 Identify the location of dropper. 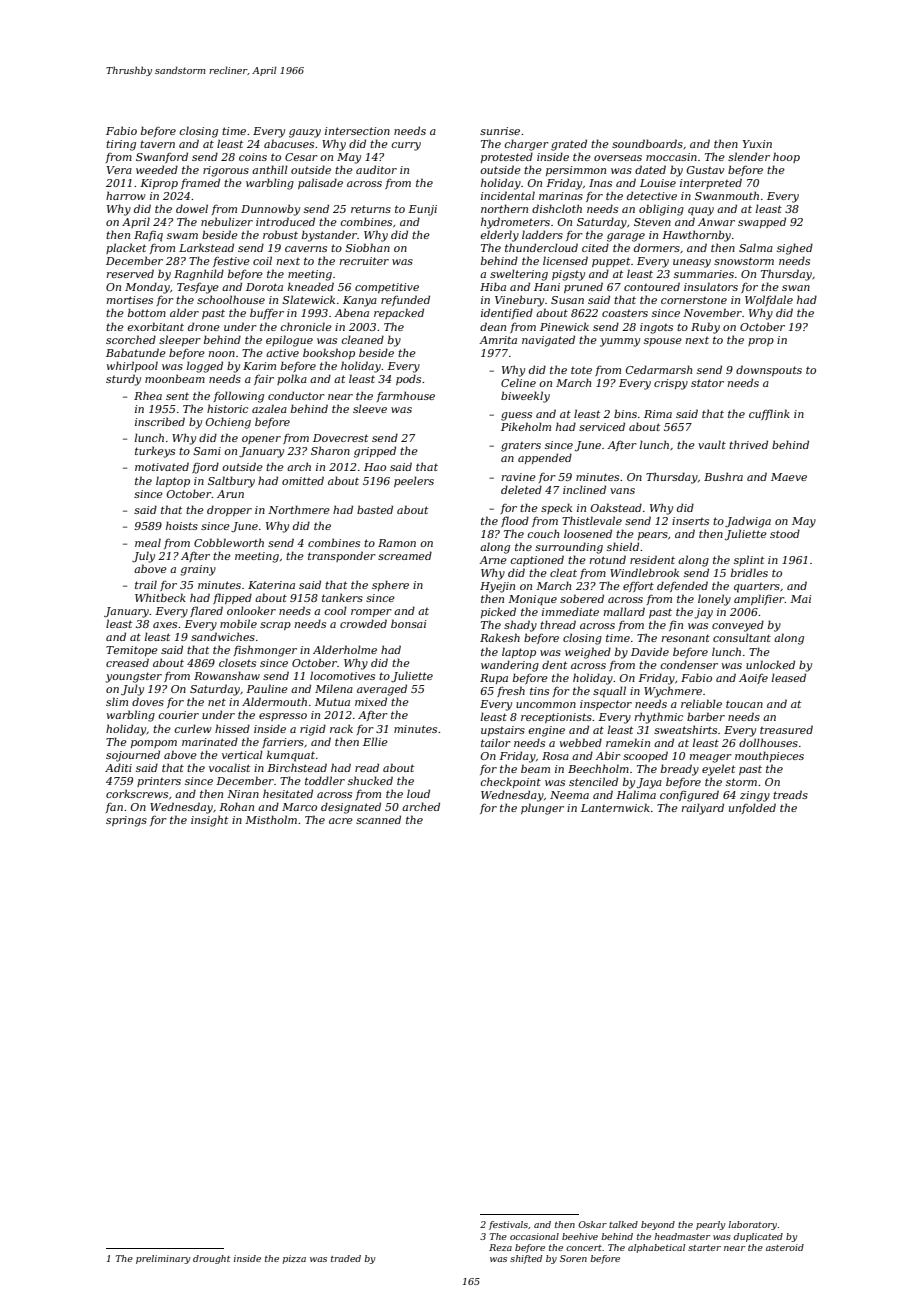
(229, 510).
